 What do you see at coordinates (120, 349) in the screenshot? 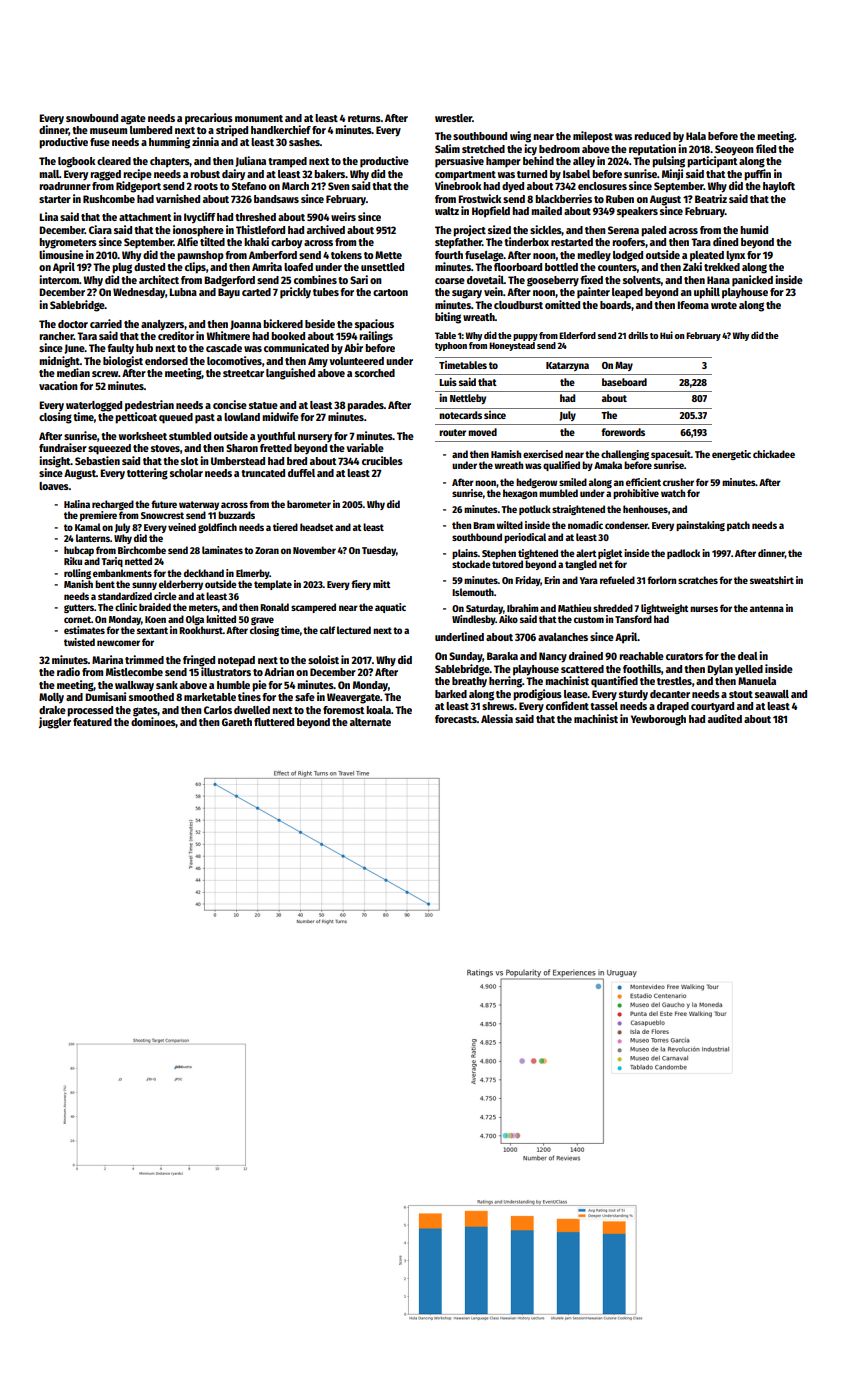
I see `faulty` at bounding box center [120, 349].
